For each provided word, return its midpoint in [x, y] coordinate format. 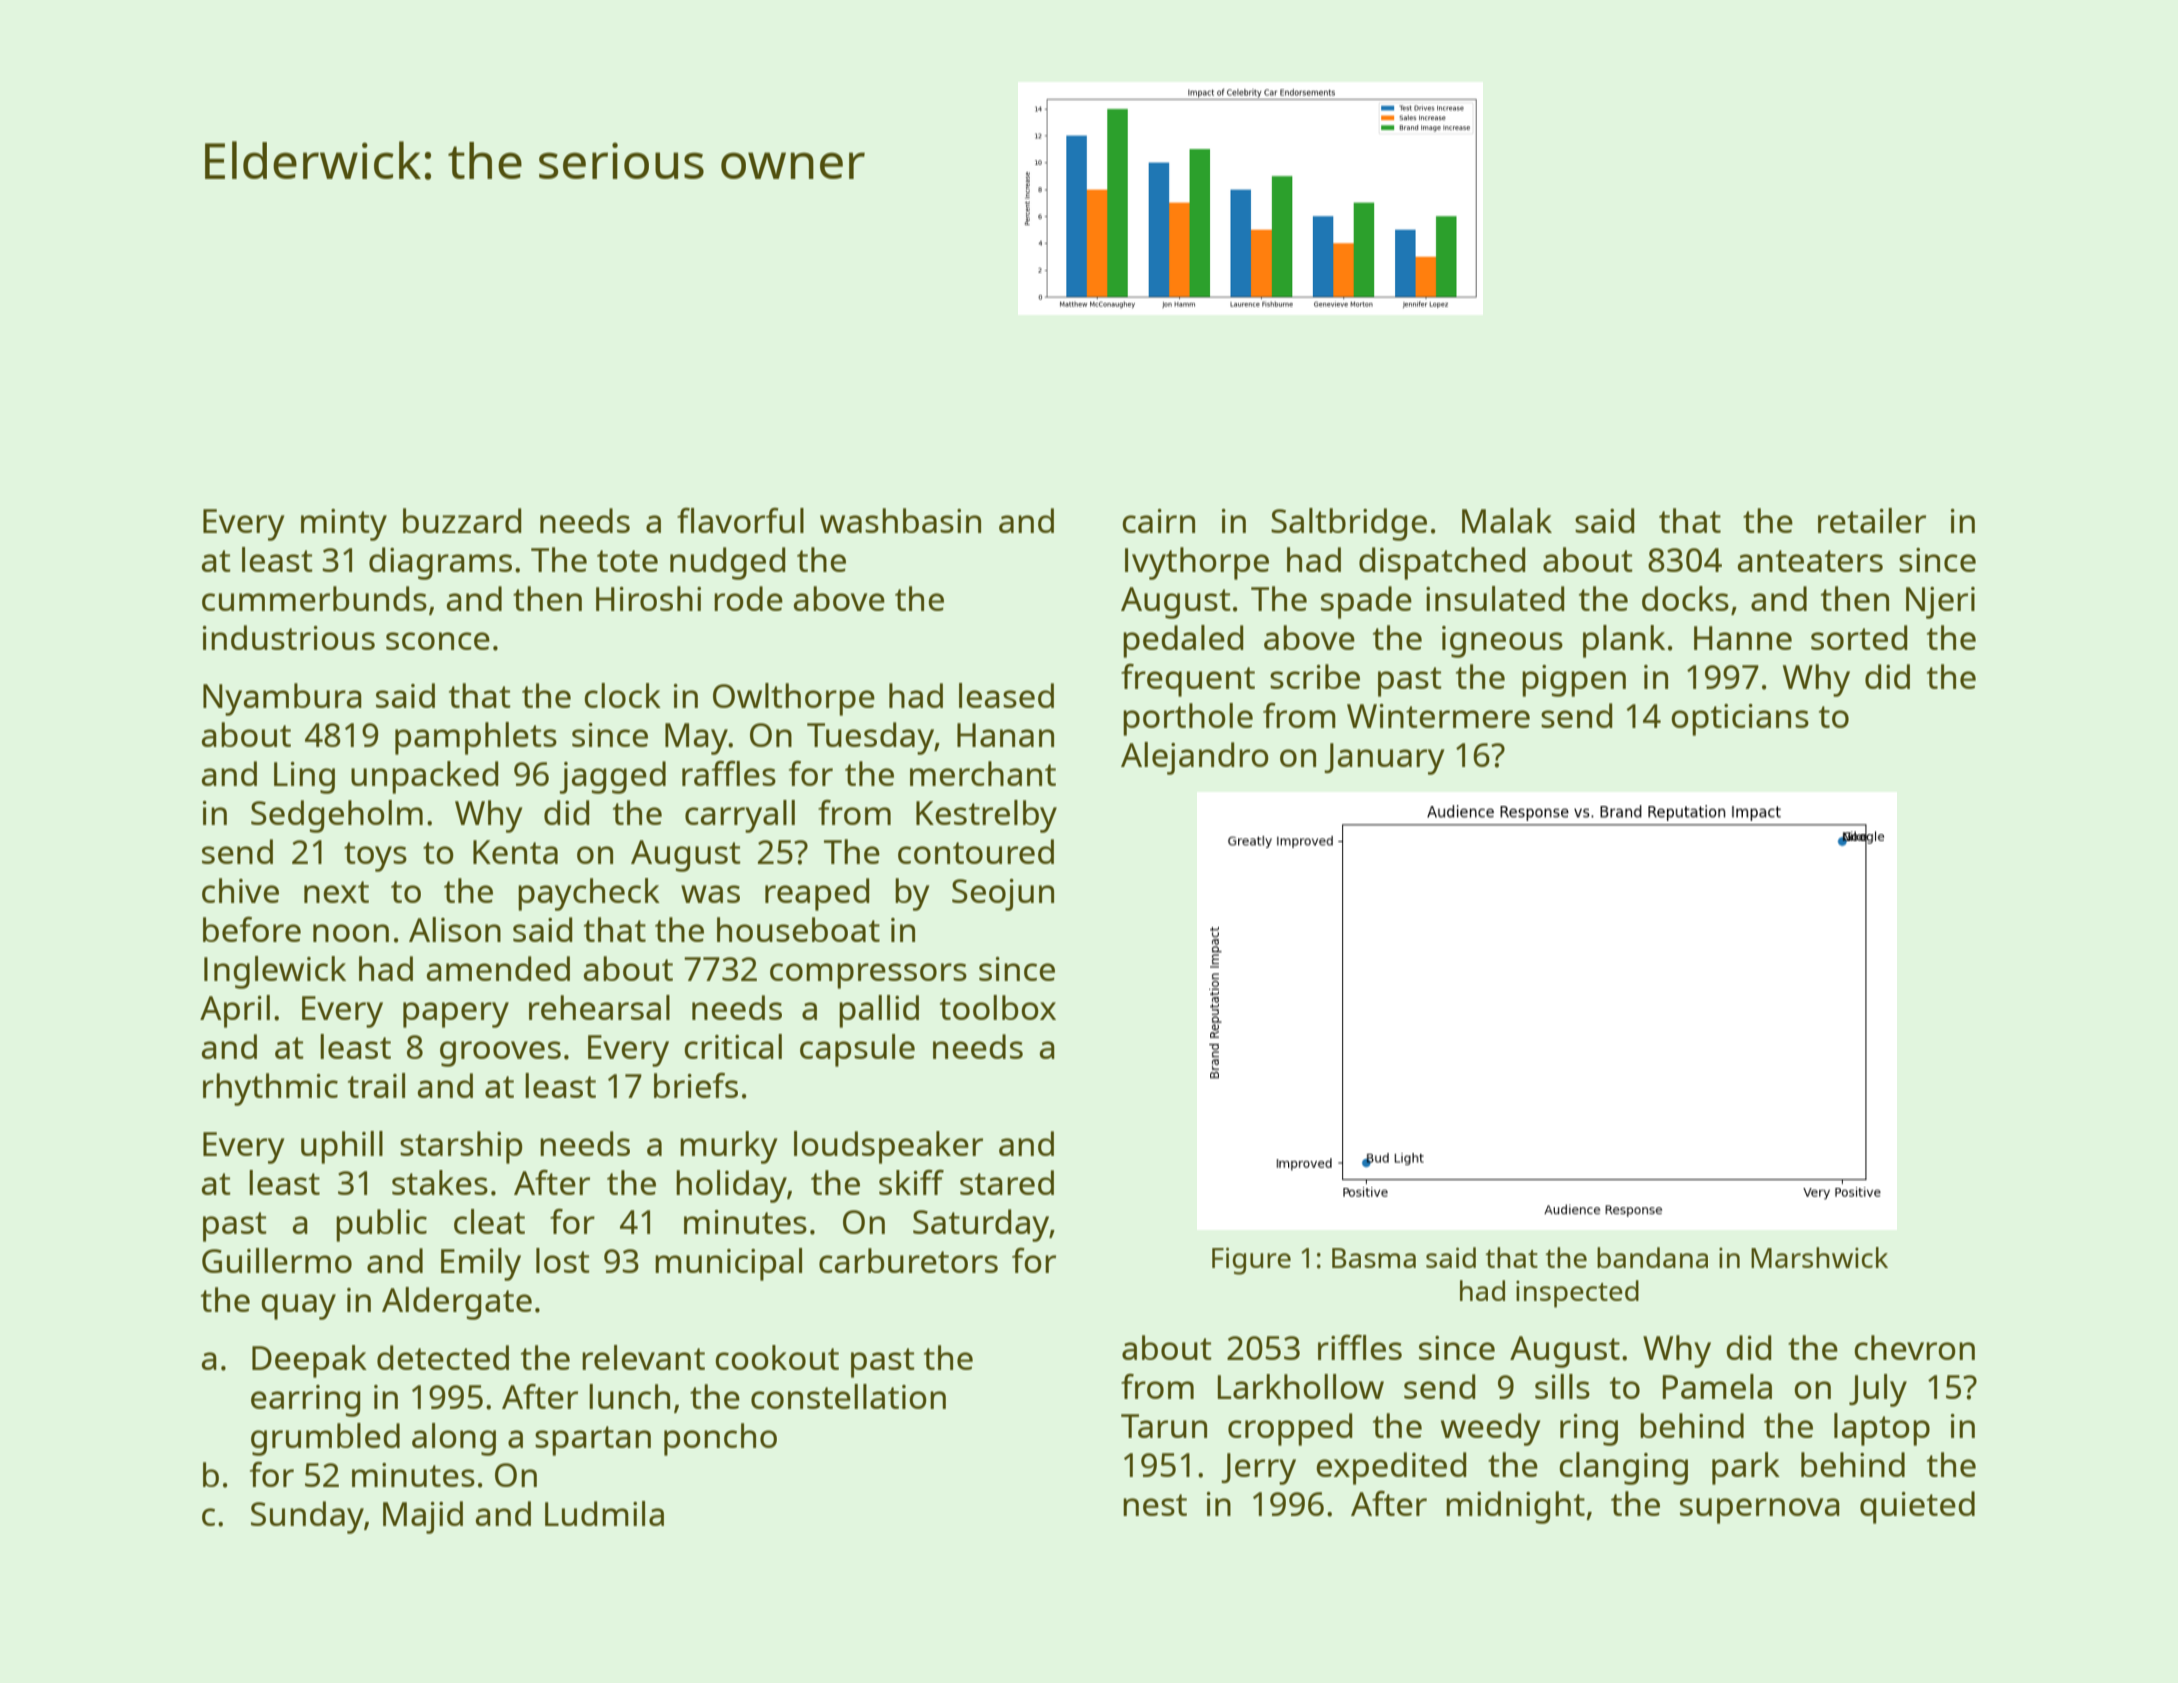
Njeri [1940, 603]
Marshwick [1819, 1257]
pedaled [1183, 641]
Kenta [515, 852]
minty [344, 525]
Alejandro [1195, 758]
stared [1007, 1182]
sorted [1859, 637]
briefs [696, 1085]
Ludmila [604, 1513]
